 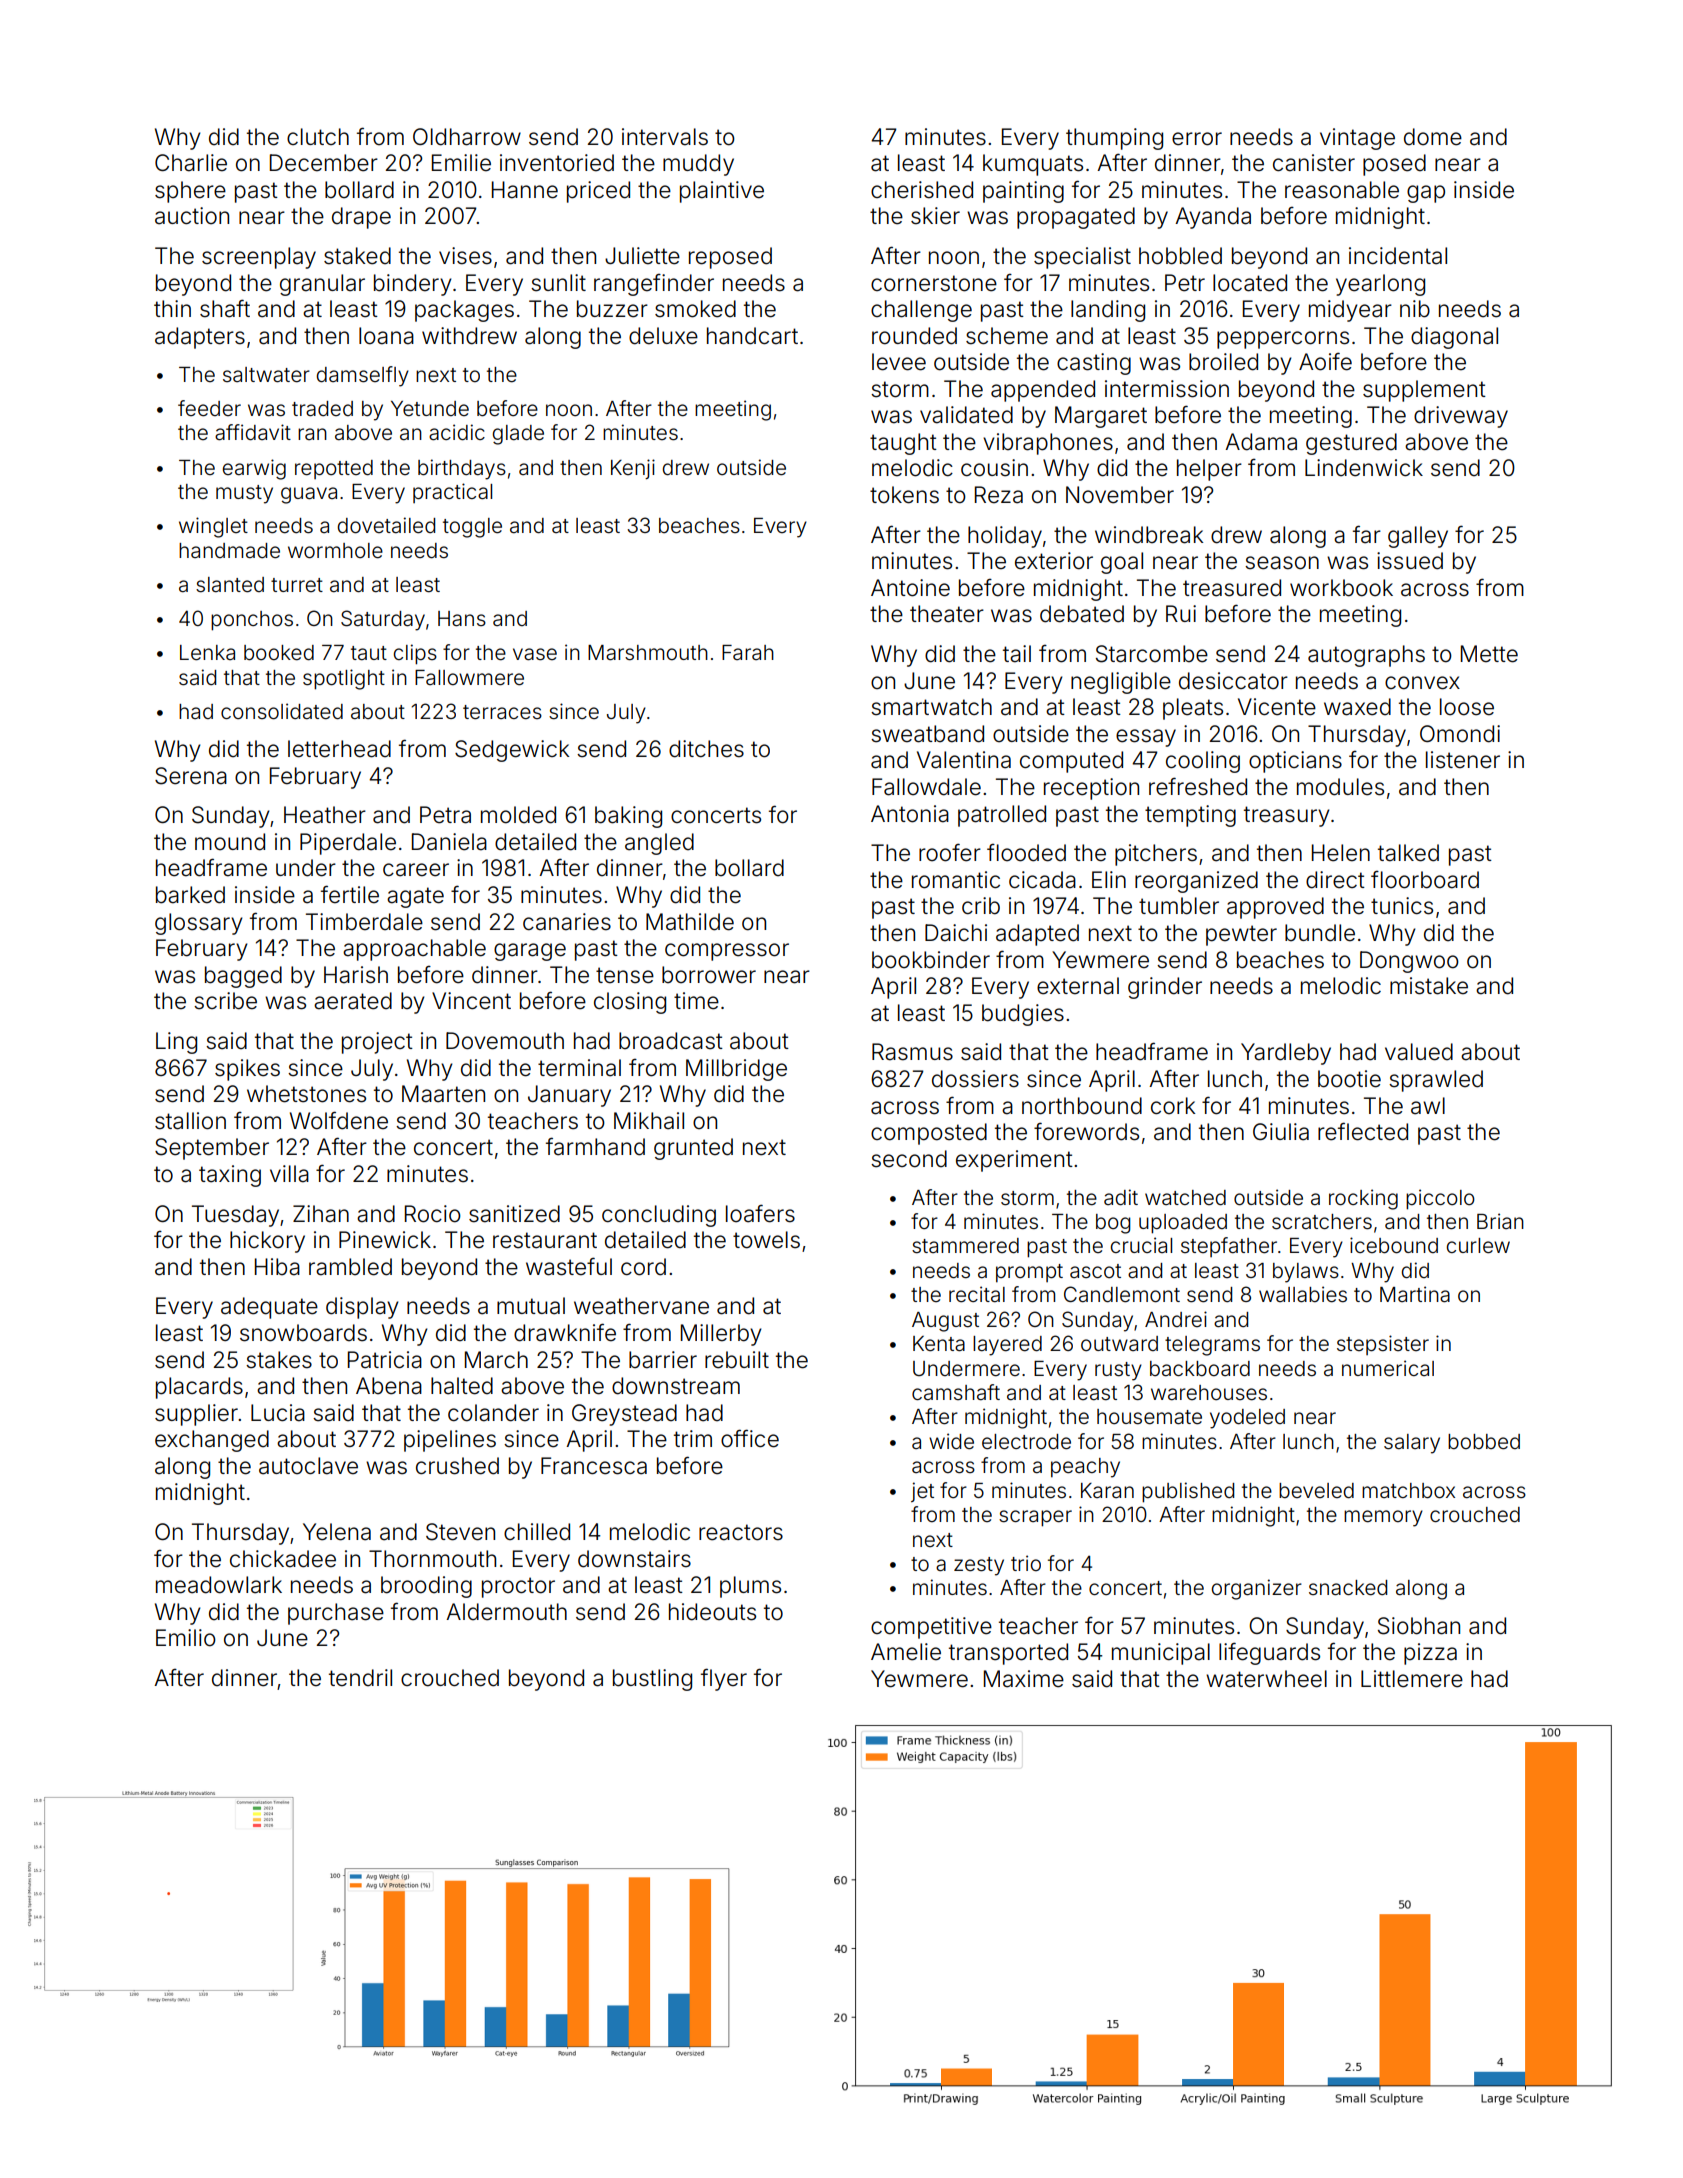 I want to click on exchanged, so click(x=212, y=1441).
